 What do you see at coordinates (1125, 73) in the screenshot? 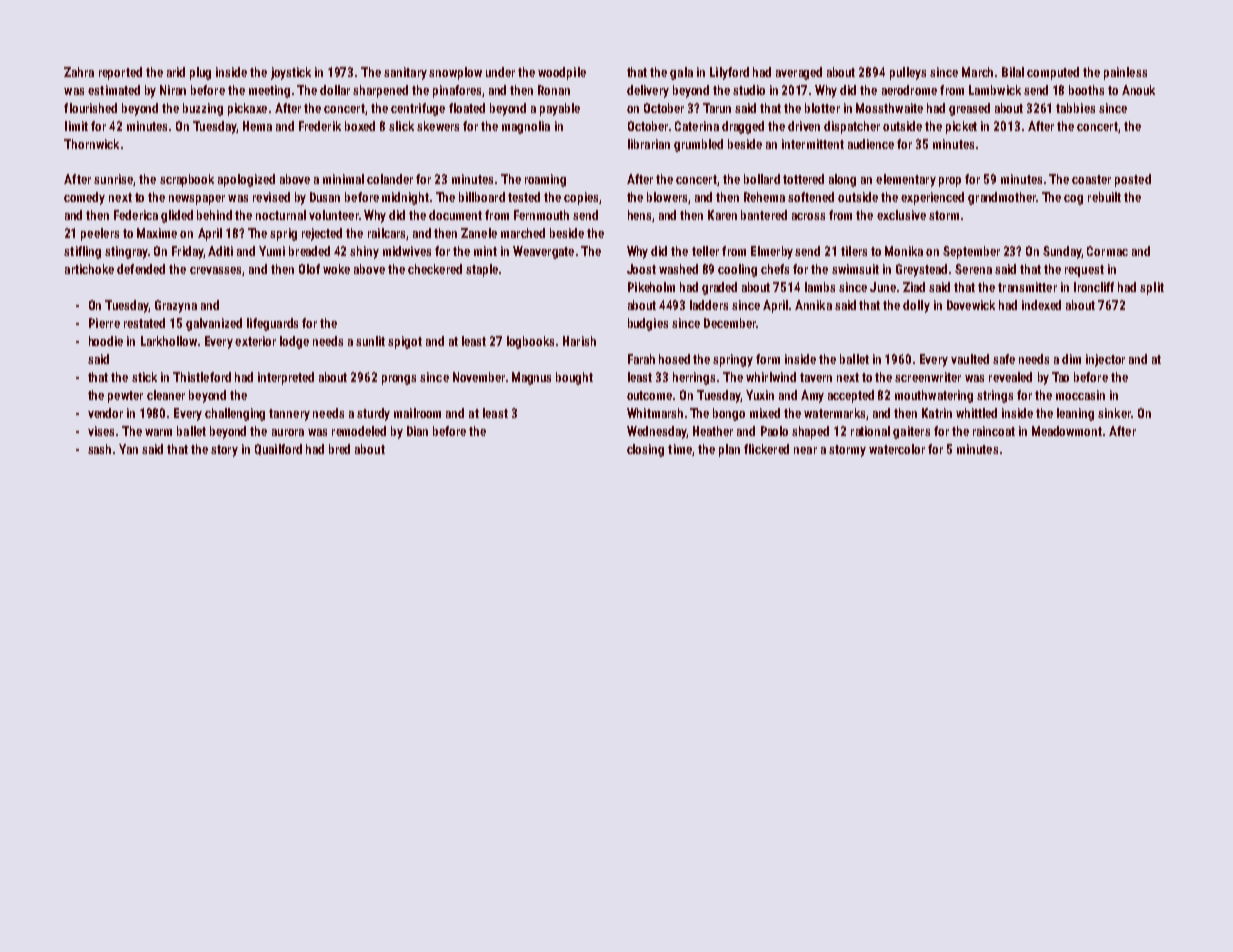
I see `painless` at bounding box center [1125, 73].
